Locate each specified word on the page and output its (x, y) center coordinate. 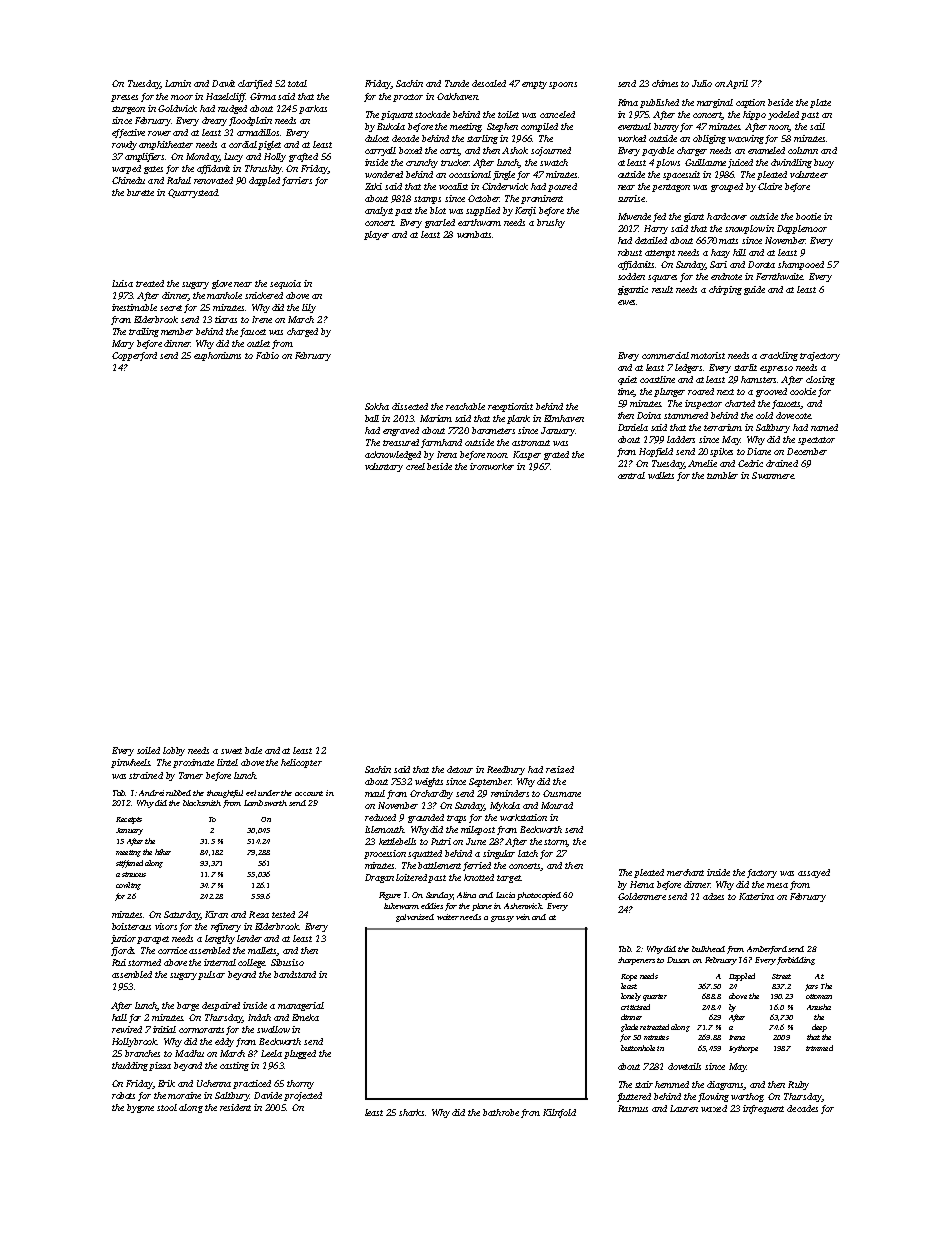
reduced (380, 817)
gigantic (633, 290)
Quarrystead (193, 193)
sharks (412, 1112)
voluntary (384, 467)
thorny (300, 1084)
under (269, 793)
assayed (814, 873)
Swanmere (773, 475)
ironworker (492, 466)
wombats (474, 234)
